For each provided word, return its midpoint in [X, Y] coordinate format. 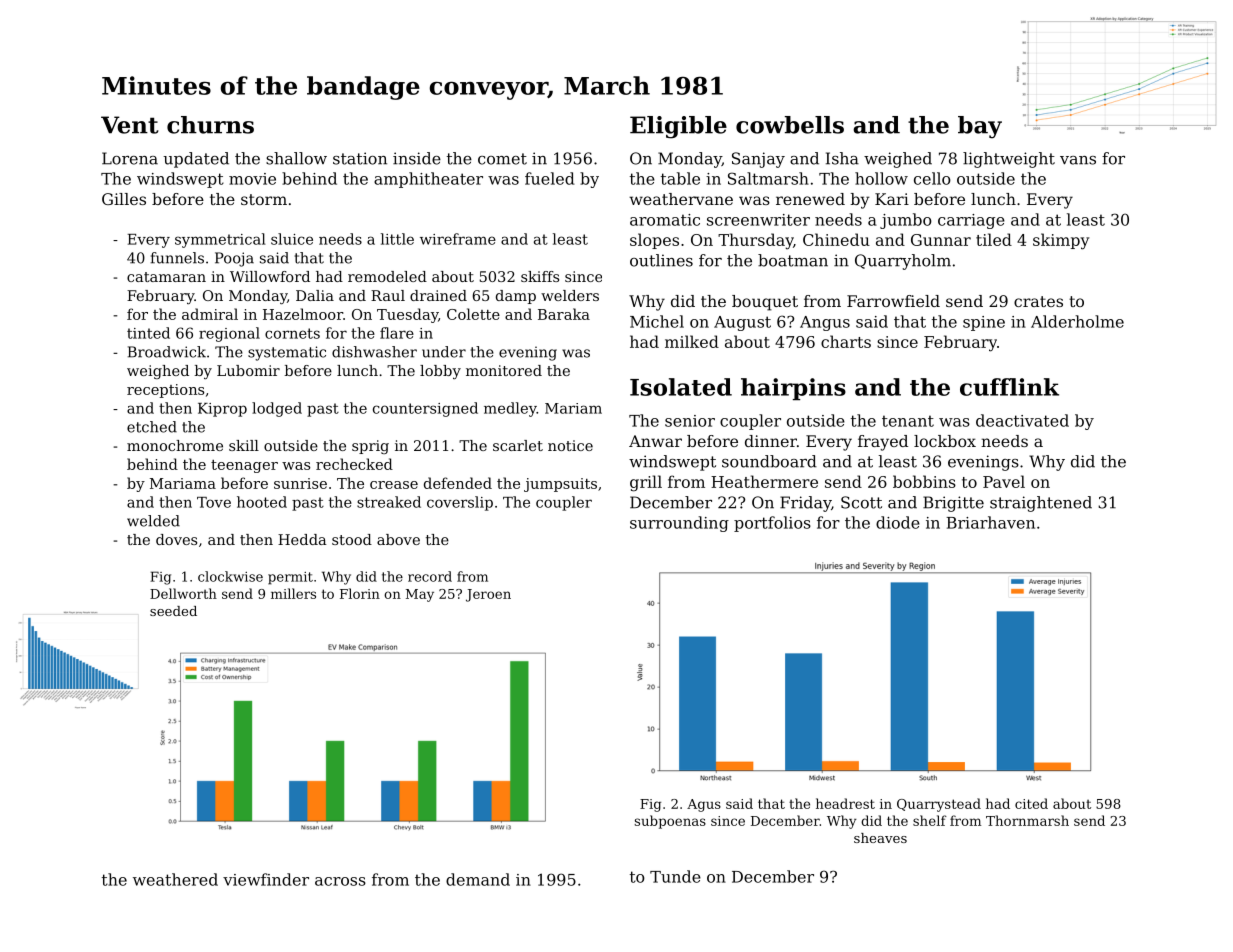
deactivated [1022, 420]
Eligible [678, 127]
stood [352, 539]
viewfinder [266, 879]
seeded [173, 611]
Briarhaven [990, 522]
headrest [845, 803]
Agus [704, 805]
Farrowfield [893, 301]
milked [692, 341]
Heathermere [764, 481]
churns [210, 125]
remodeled [387, 276]
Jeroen [488, 595]
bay [980, 127]
